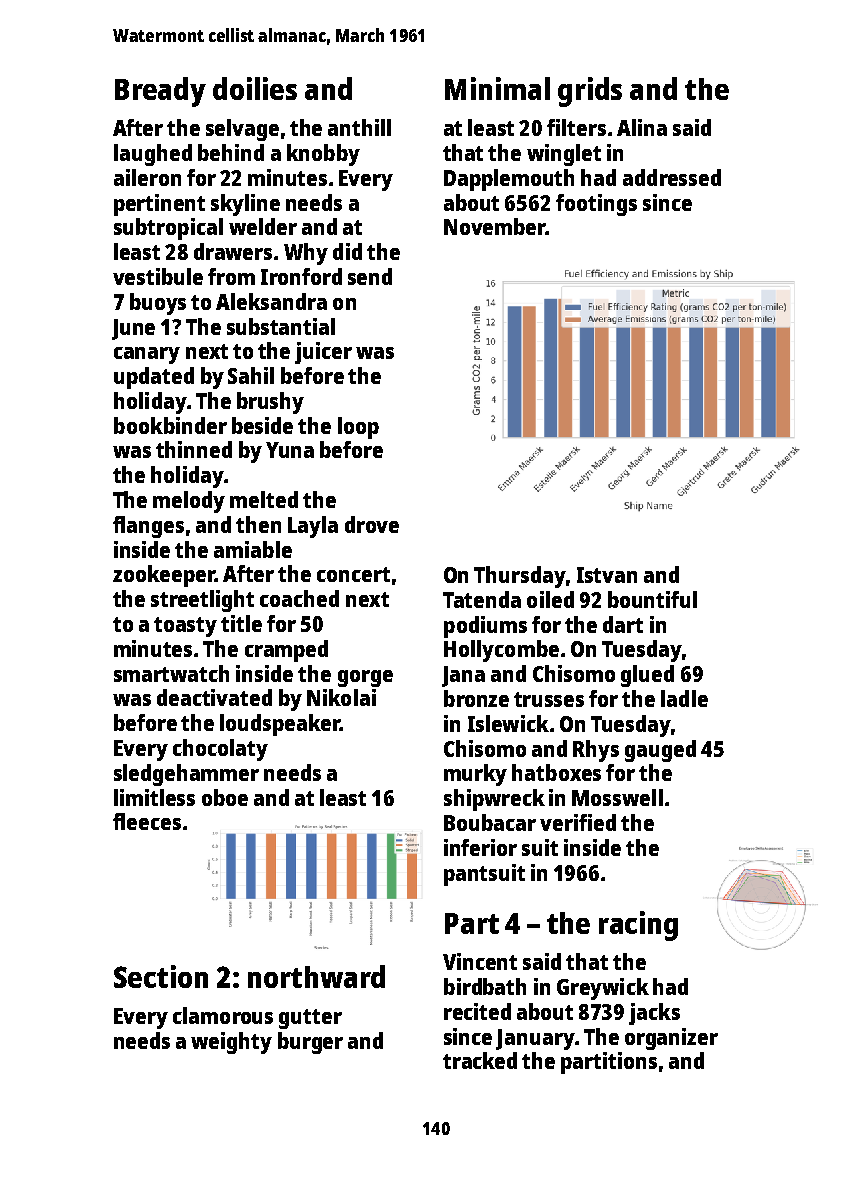 Image resolution: width=844 pixels, height=1198 pixels. Describe the element at coordinates (316, 976) in the document. I see `northward` at that location.
